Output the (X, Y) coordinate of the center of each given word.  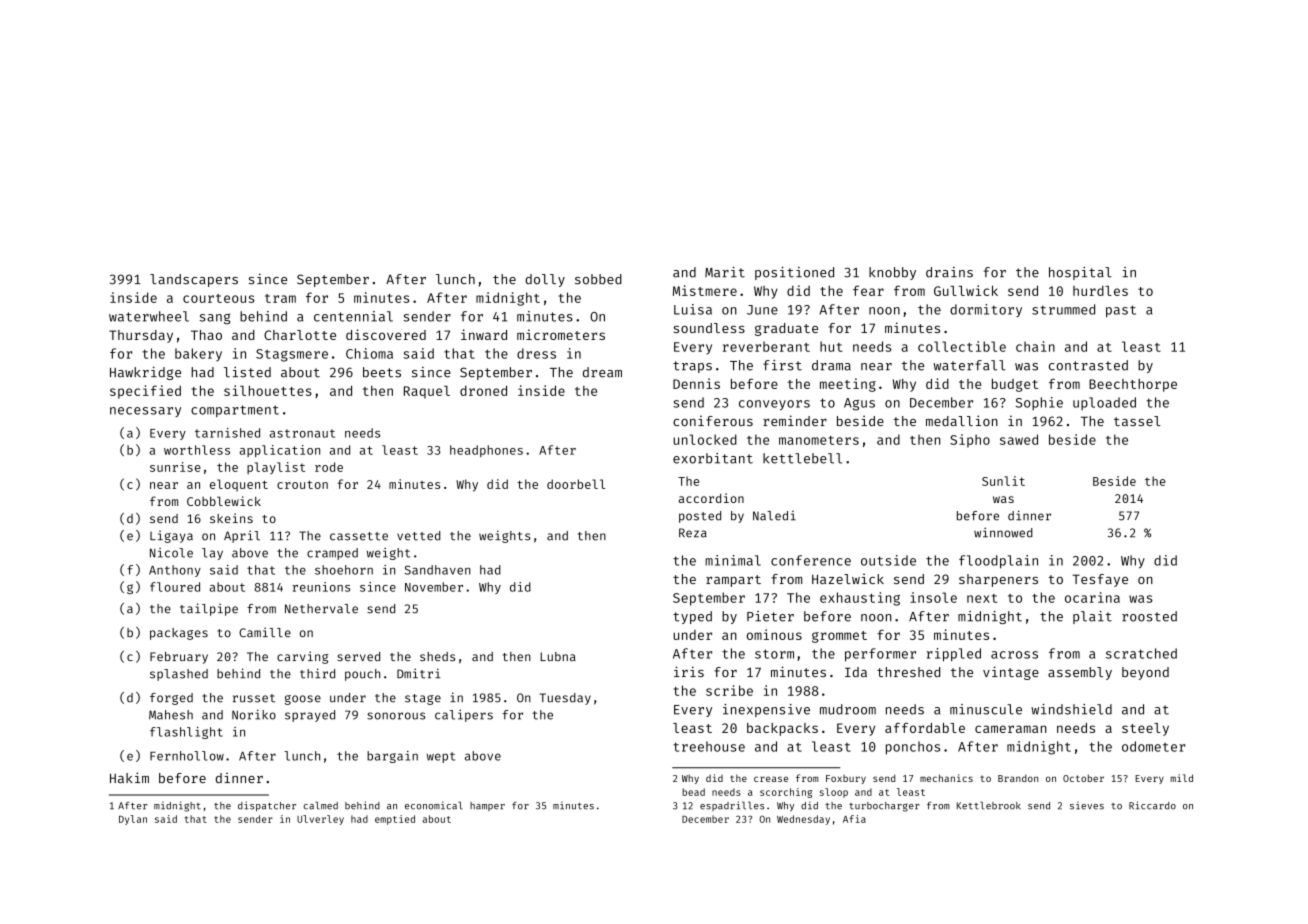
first (782, 365)
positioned (794, 273)
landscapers (194, 280)
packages (179, 634)
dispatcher (267, 806)
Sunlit (1003, 481)
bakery (198, 354)
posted (700, 517)
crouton (302, 484)
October (1083, 778)
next (982, 598)
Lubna (558, 656)
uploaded (1104, 403)
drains (949, 272)
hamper (487, 806)
